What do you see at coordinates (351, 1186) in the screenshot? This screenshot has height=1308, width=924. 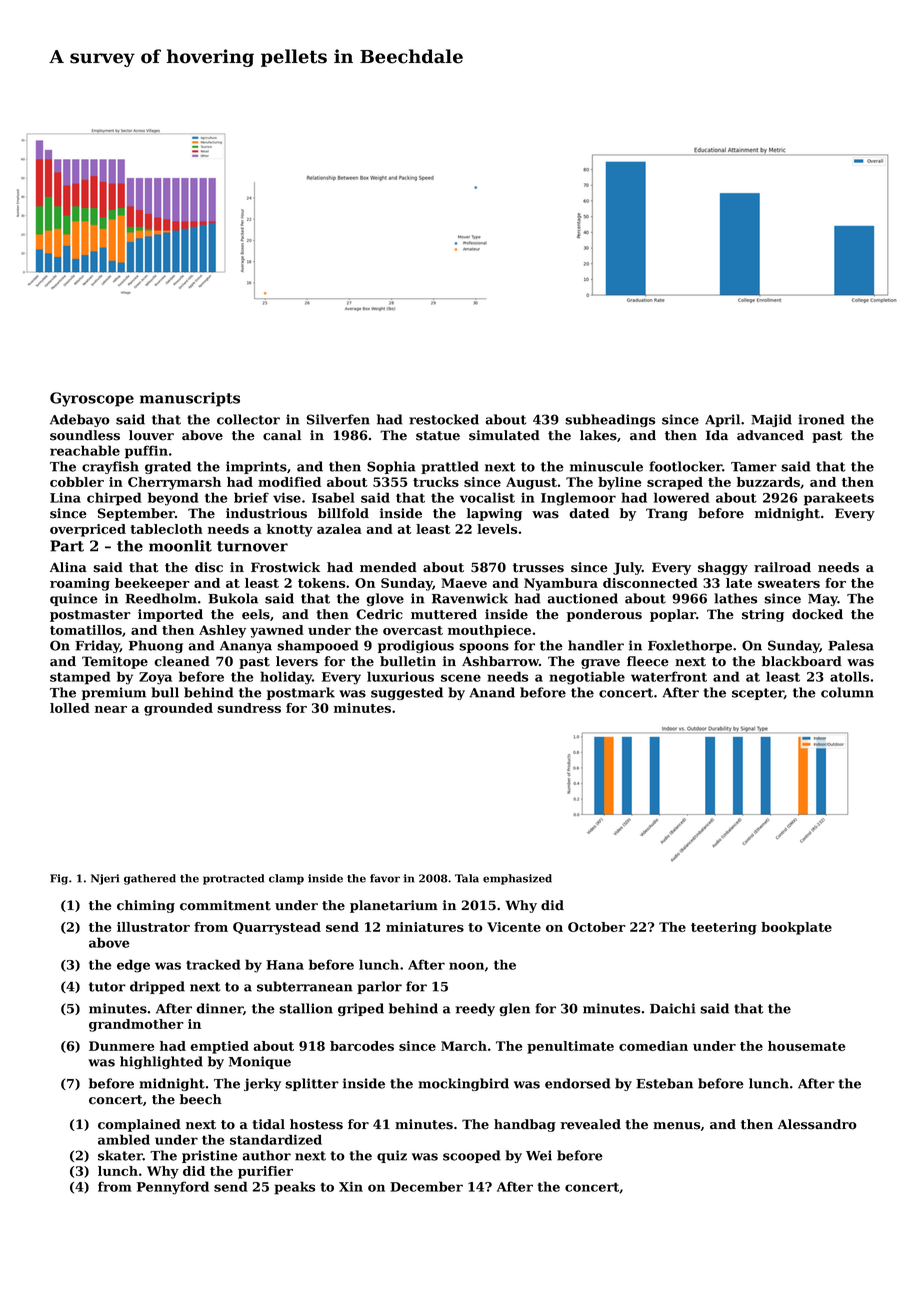 I see `Xin` at bounding box center [351, 1186].
